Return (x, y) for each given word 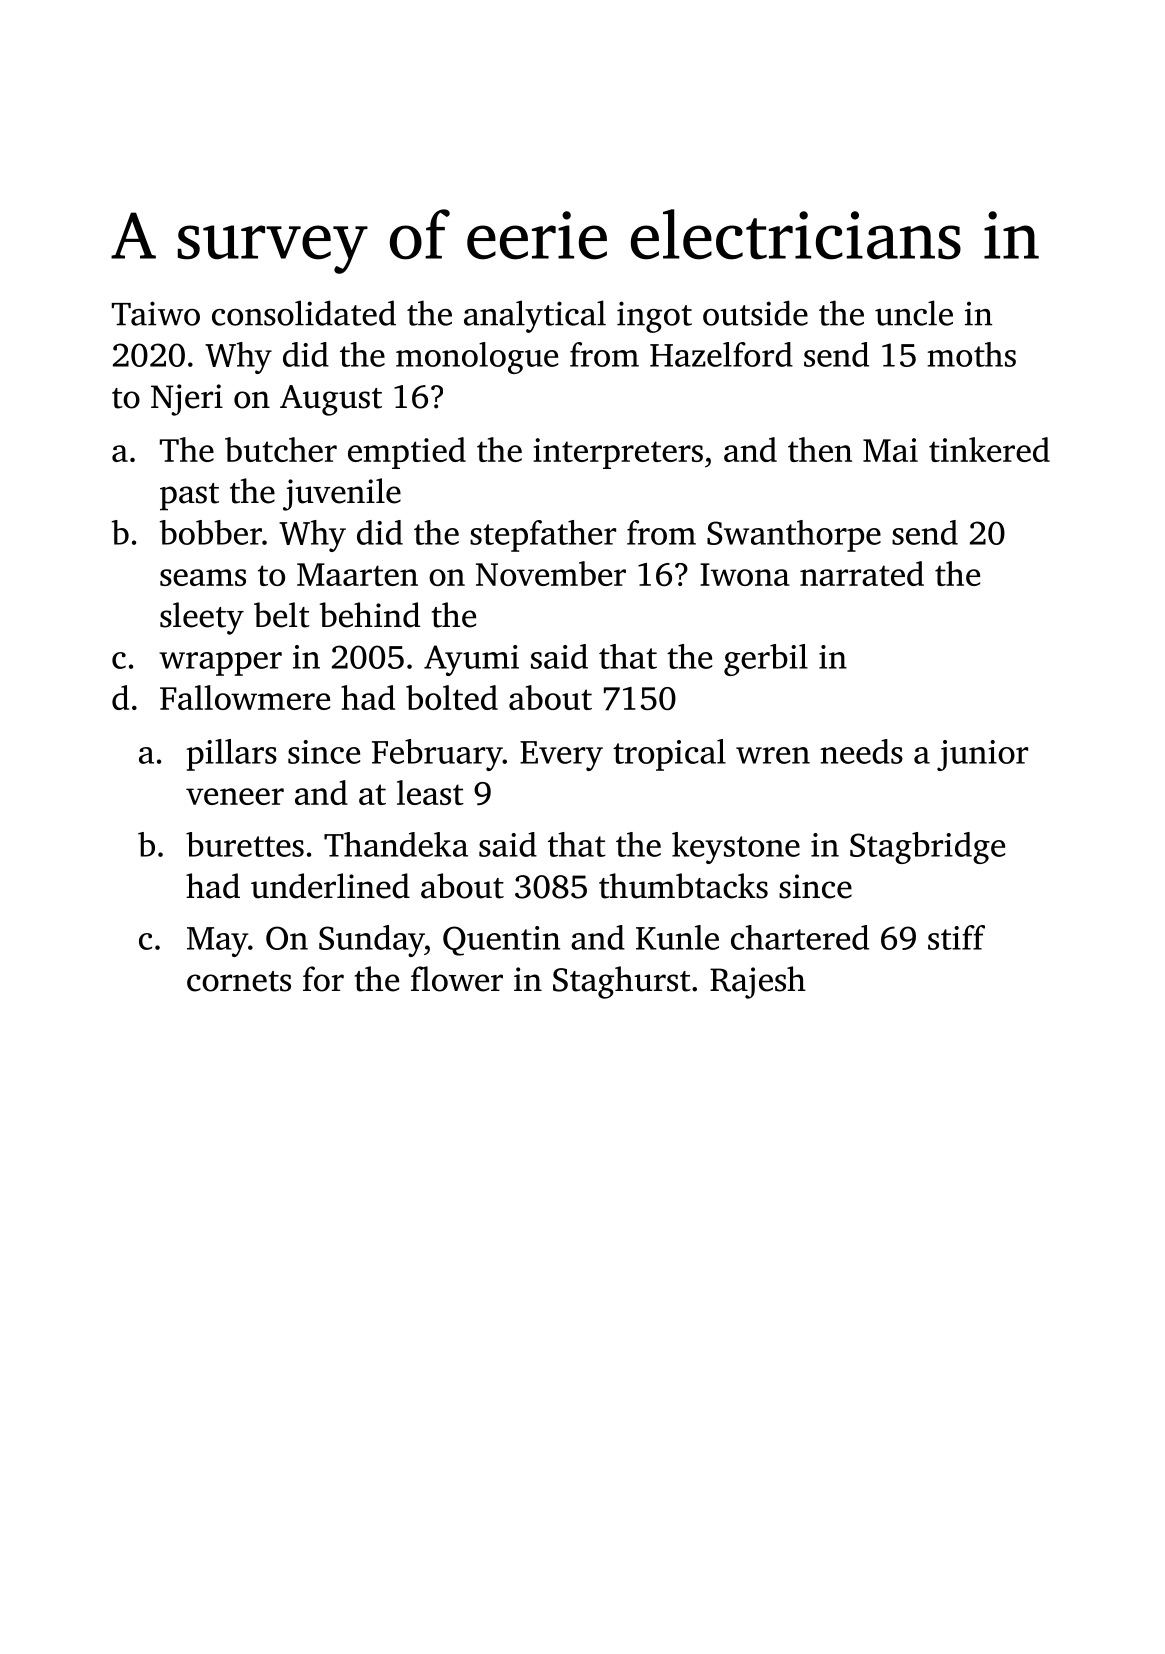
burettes (245, 844)
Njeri (187, 400)
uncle (914, 313)
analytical (535, 316)
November (551, 573)
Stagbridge (927, 848)
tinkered (989, 449)
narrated (862, 573)
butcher (281, 449)
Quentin (501, 941)
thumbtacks (683, 886)
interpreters (618, 453)
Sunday (372, 941)
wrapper (220, 664)
